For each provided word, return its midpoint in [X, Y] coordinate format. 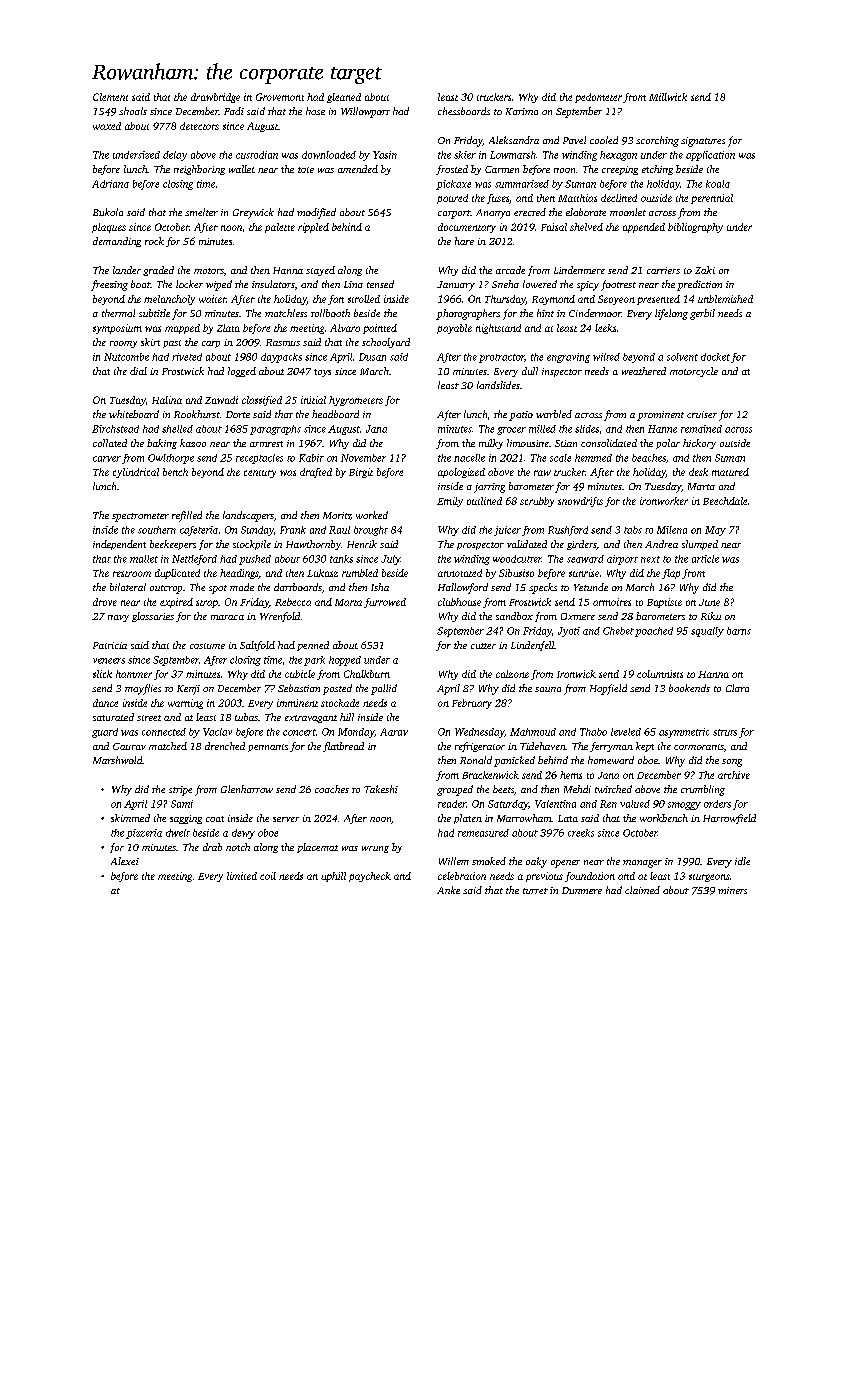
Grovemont [280, 97]
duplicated [177, 574]
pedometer [598, 98]
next [650, 559]
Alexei [125, 861]
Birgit [361, 473]
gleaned [344, 98]
